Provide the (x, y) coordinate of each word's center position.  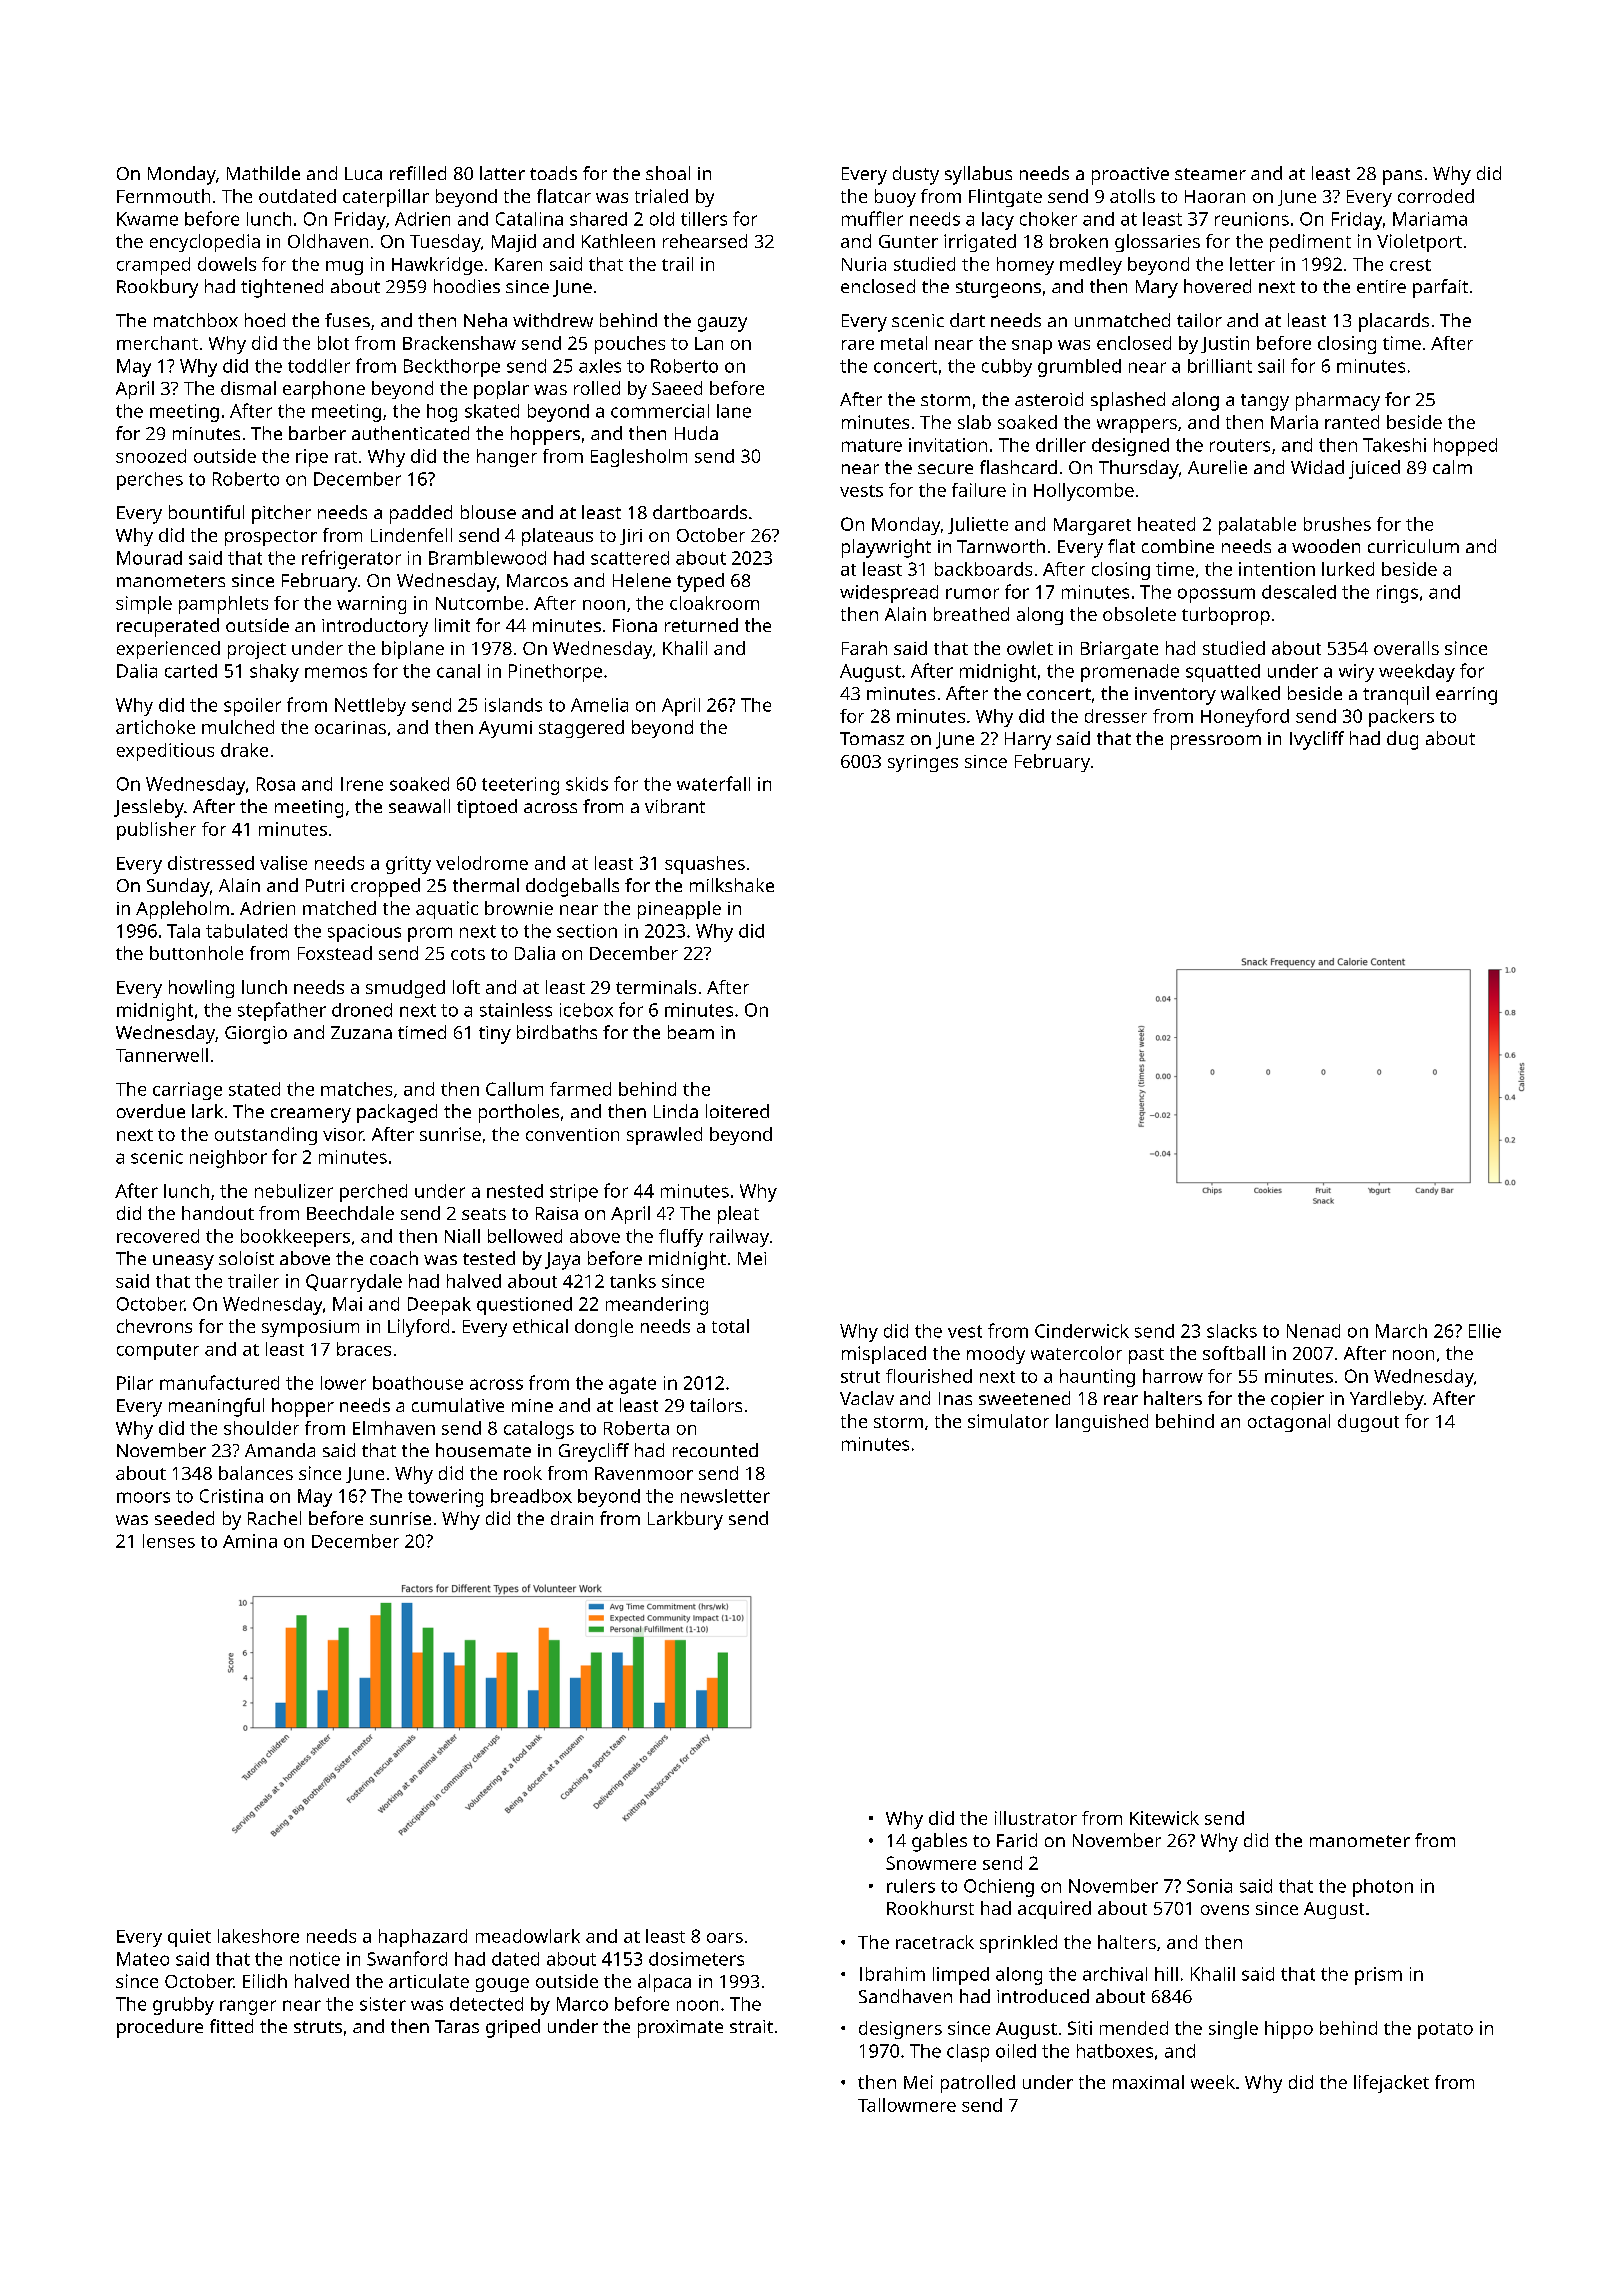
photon (1383, 1888)
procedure (160, 2028)
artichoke (155, 727)
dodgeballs (572, 887)
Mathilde (263, 173)
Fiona (635, 625)
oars (725, 1938)
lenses (169, 1541)
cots (468, 954)
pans (1402, 177)
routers (1240, 445)
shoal (668, 173)
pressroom (1216, 742)
